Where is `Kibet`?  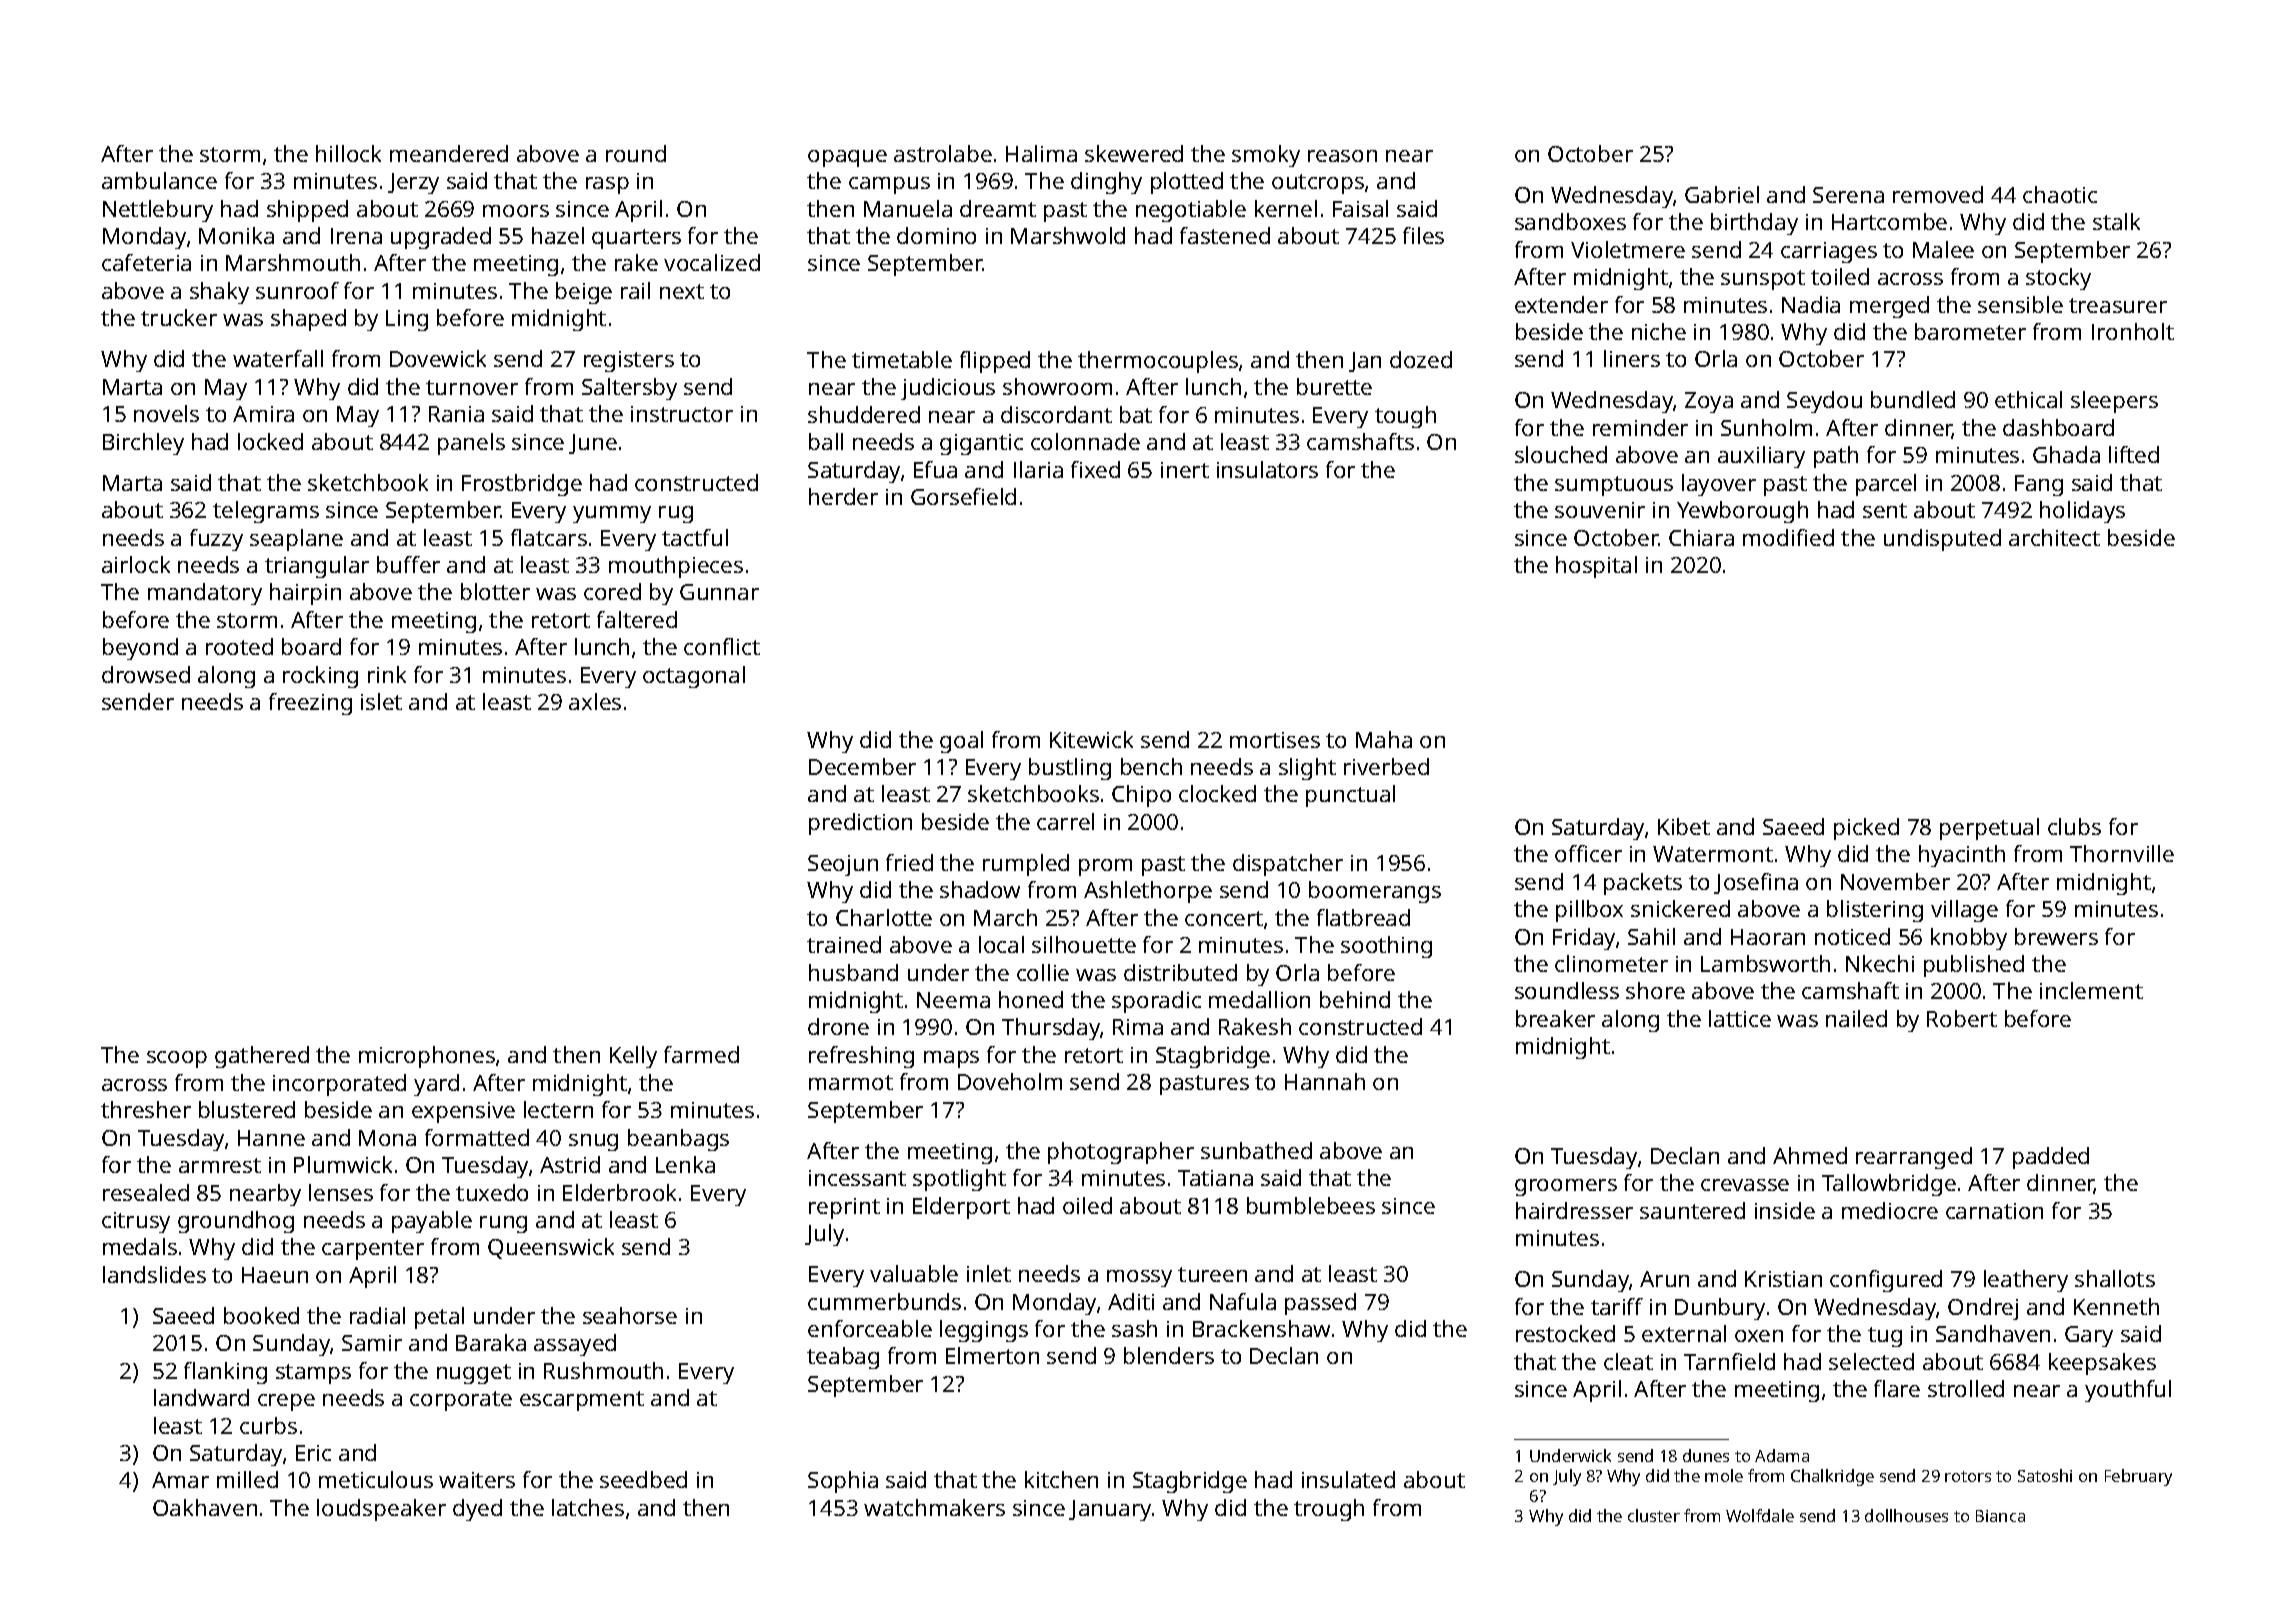 Kibet is located at coordinates (1684, 826).
